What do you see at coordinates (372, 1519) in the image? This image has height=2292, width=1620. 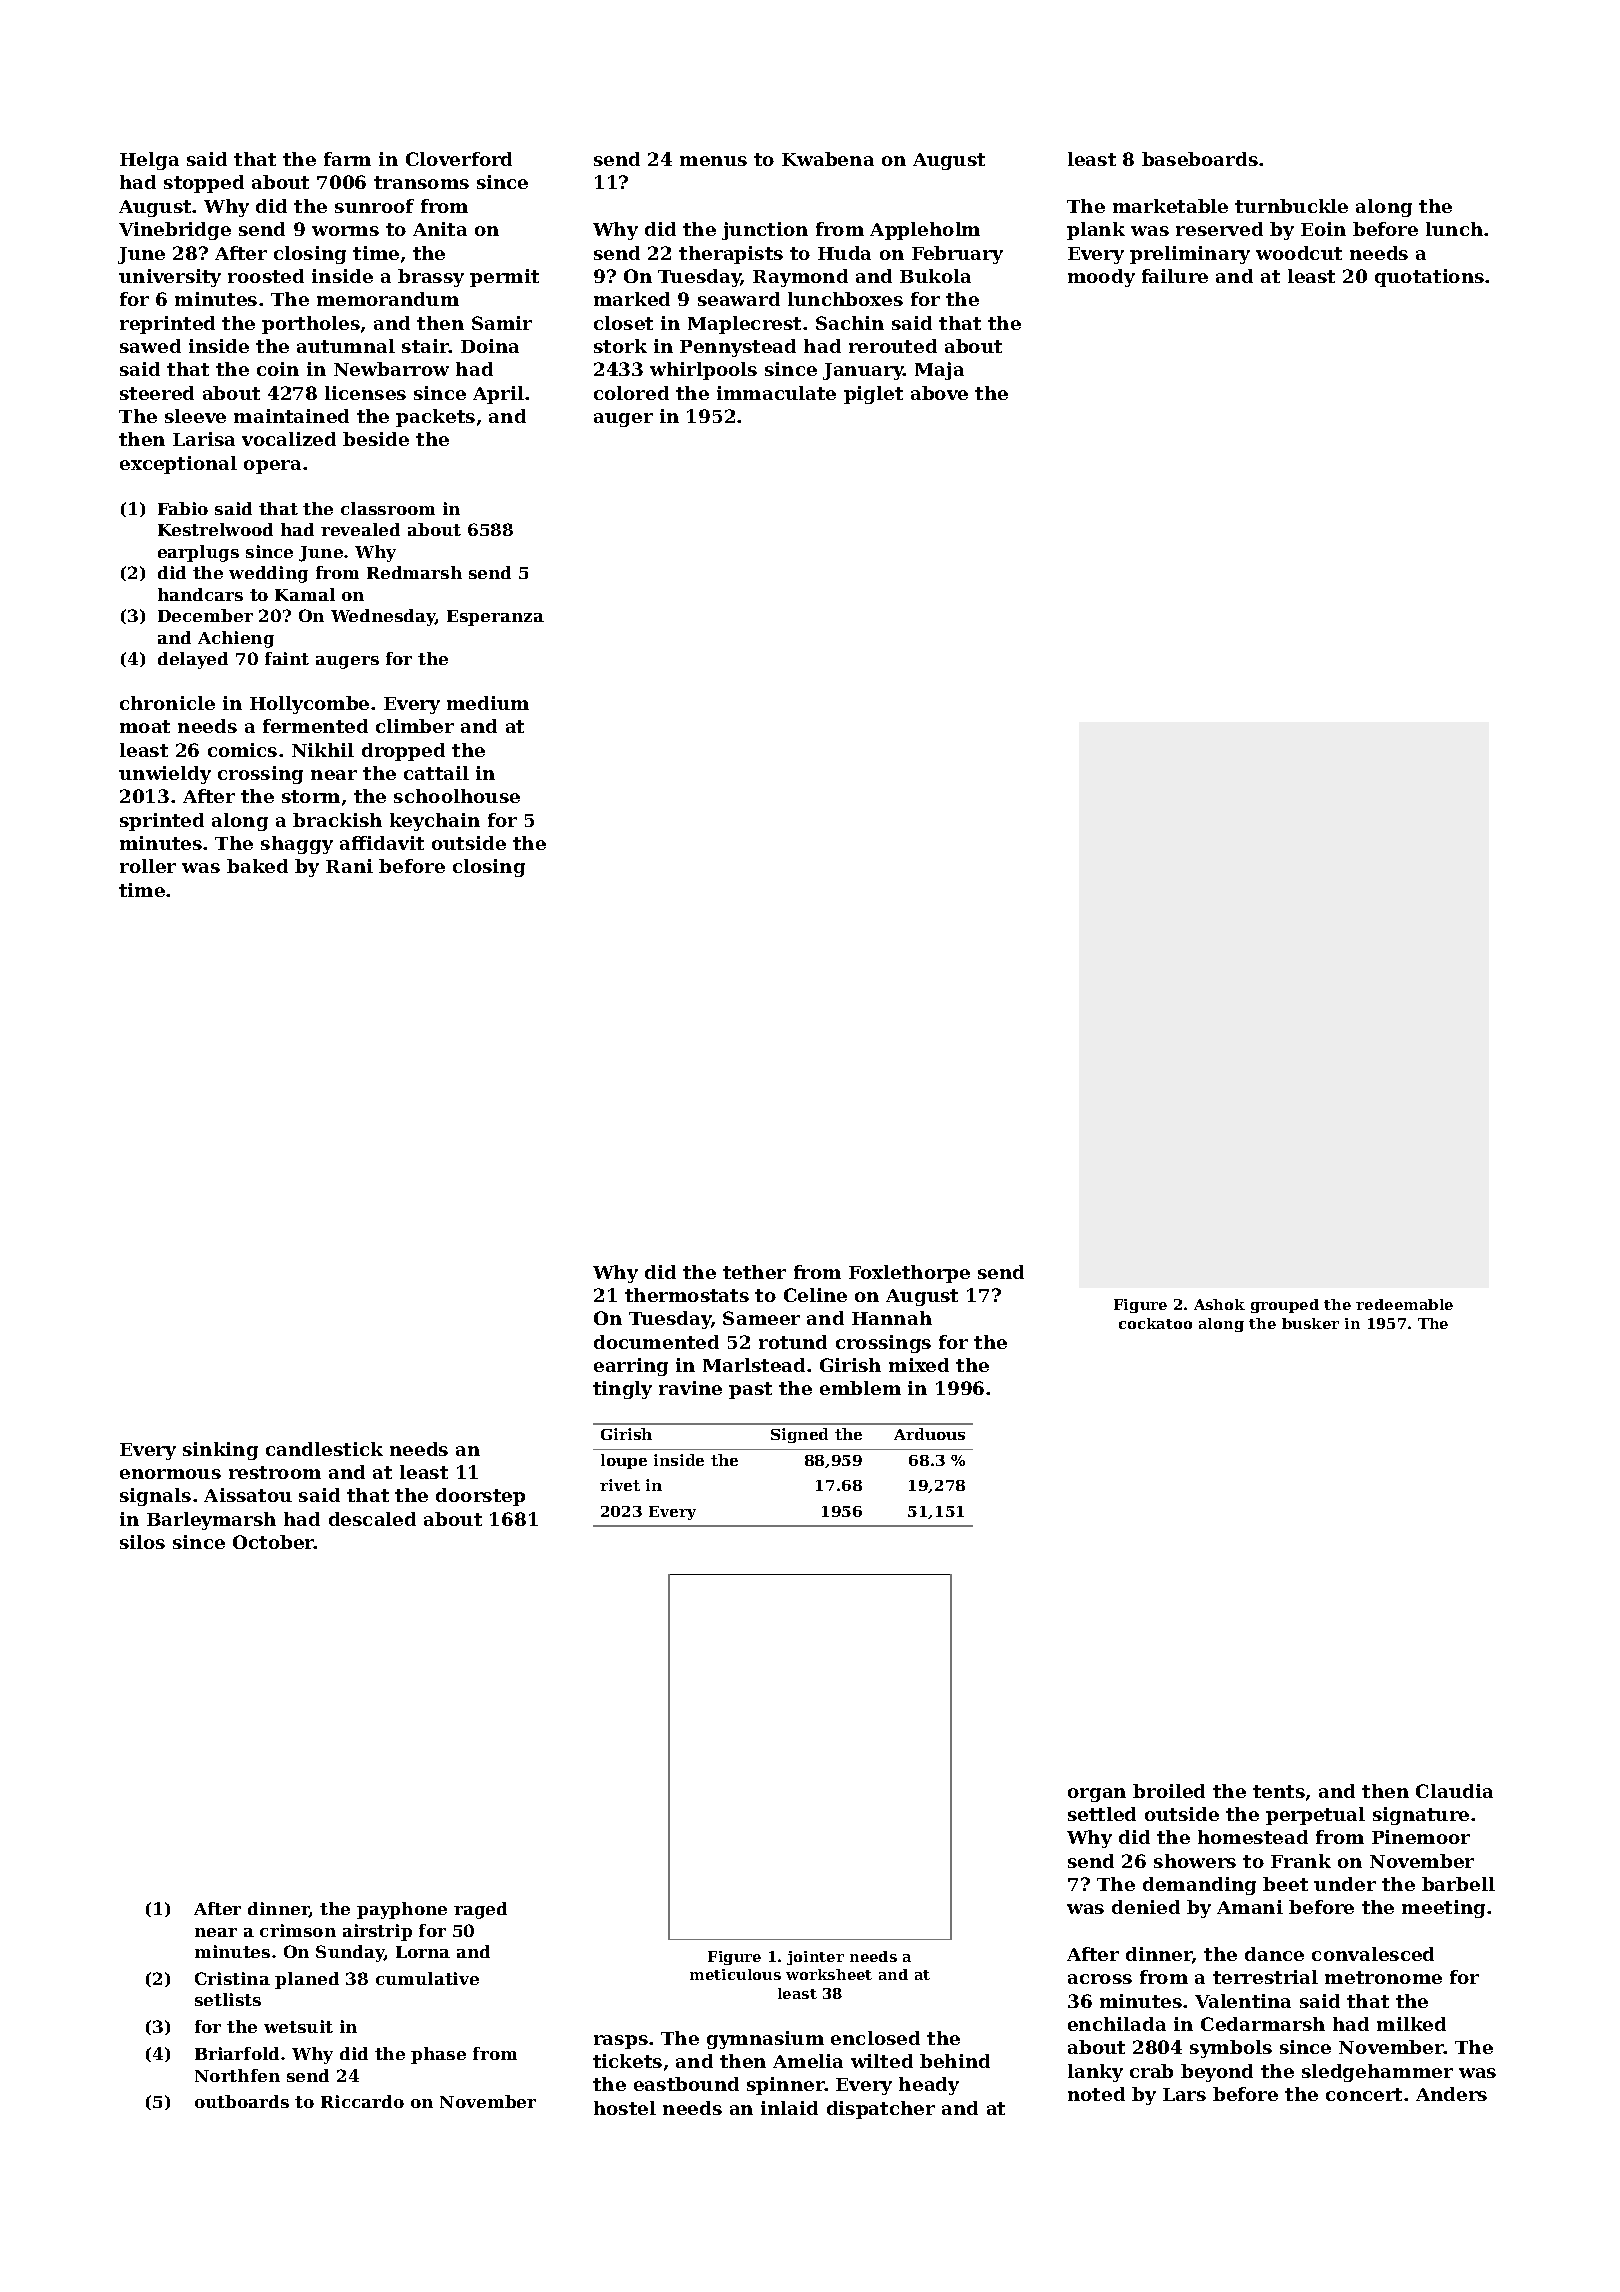 I see `descaled` at bounding box center [372, 1519].
